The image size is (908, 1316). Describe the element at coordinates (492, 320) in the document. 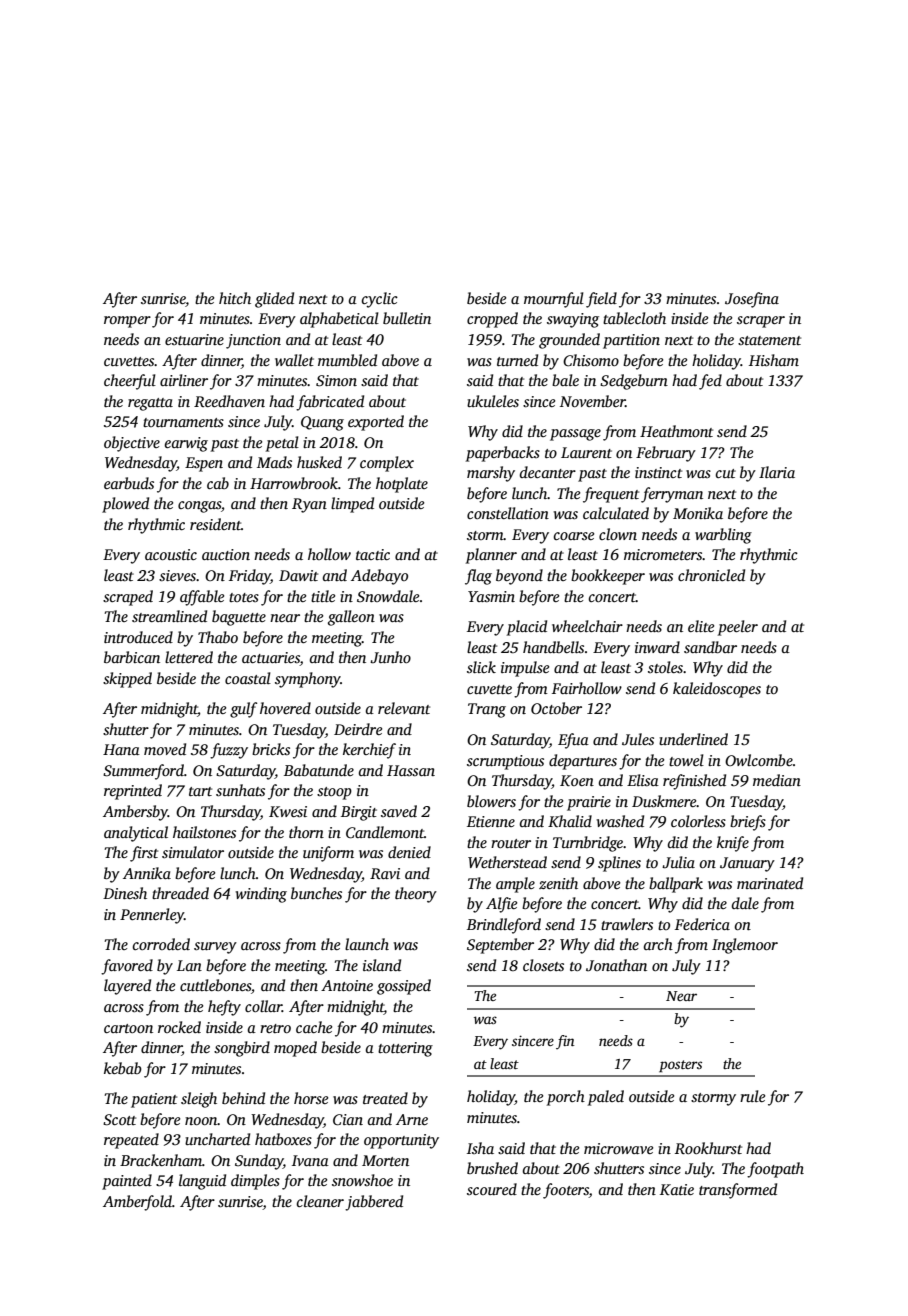

I see `cropped` at that location.
